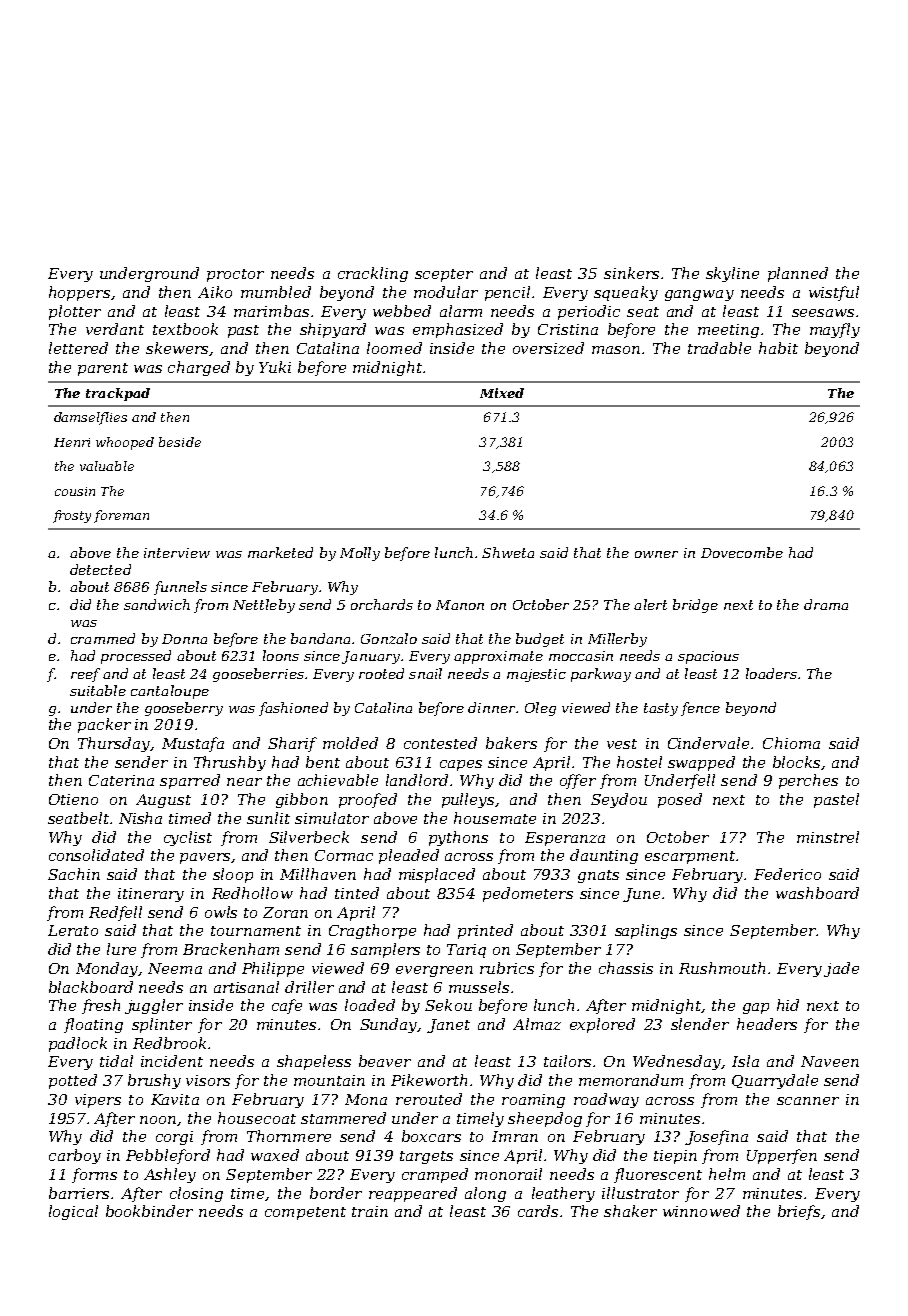  I want to click on simulator, so click(332, 818).
